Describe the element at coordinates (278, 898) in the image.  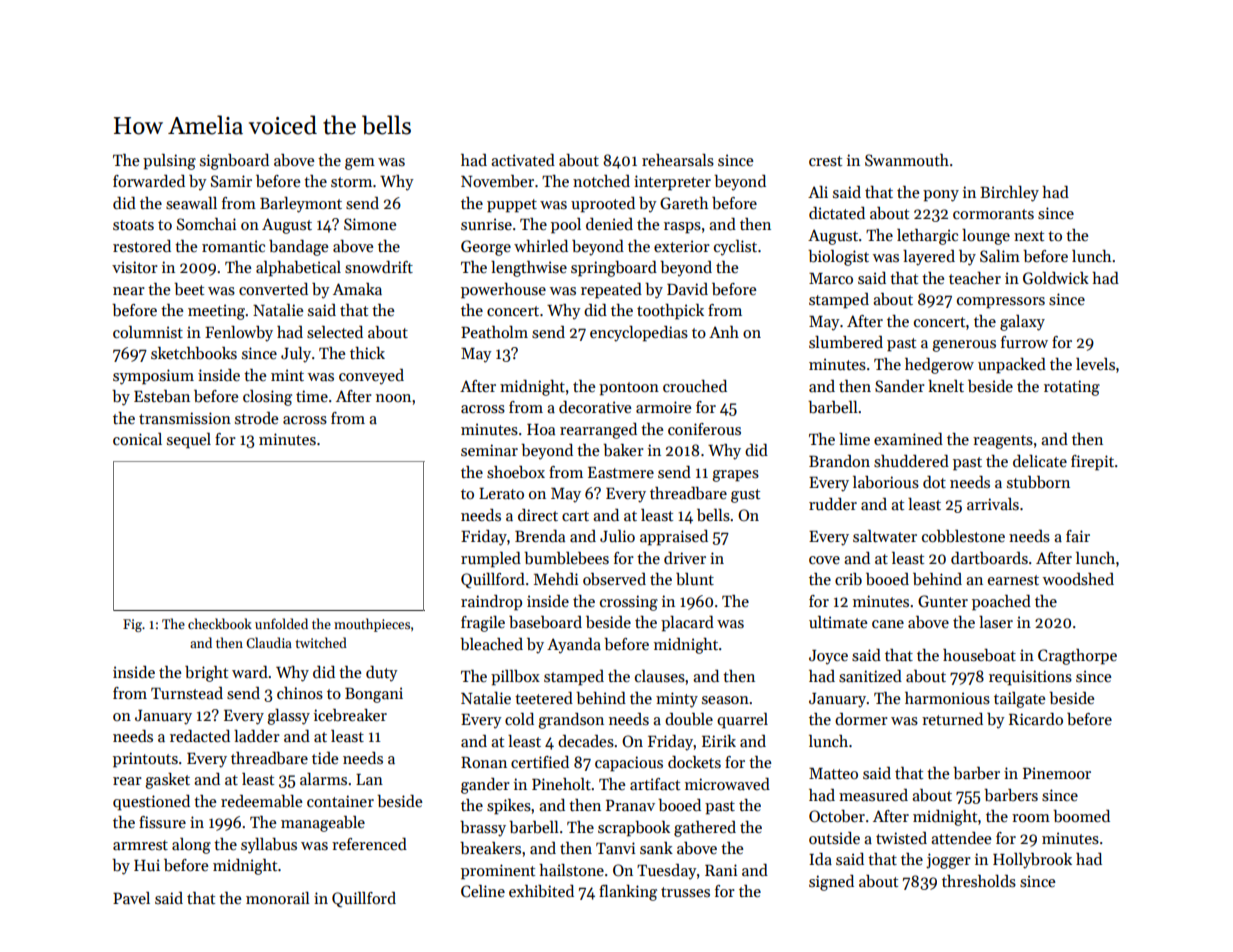
I see `monorail` at that location.
